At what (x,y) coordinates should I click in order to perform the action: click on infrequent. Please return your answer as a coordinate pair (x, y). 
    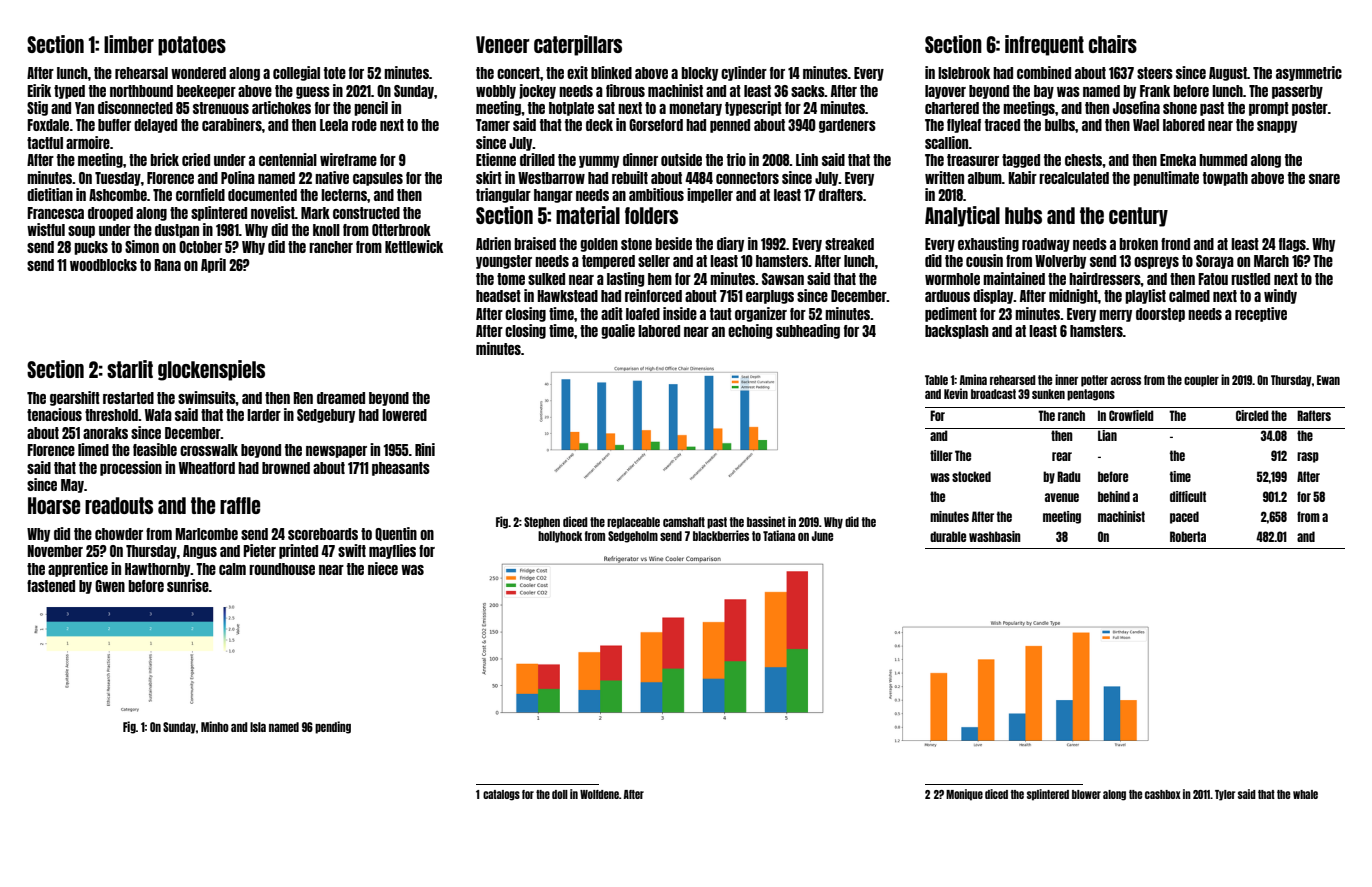
    Looking at the image, I should click on (1044, 45).
